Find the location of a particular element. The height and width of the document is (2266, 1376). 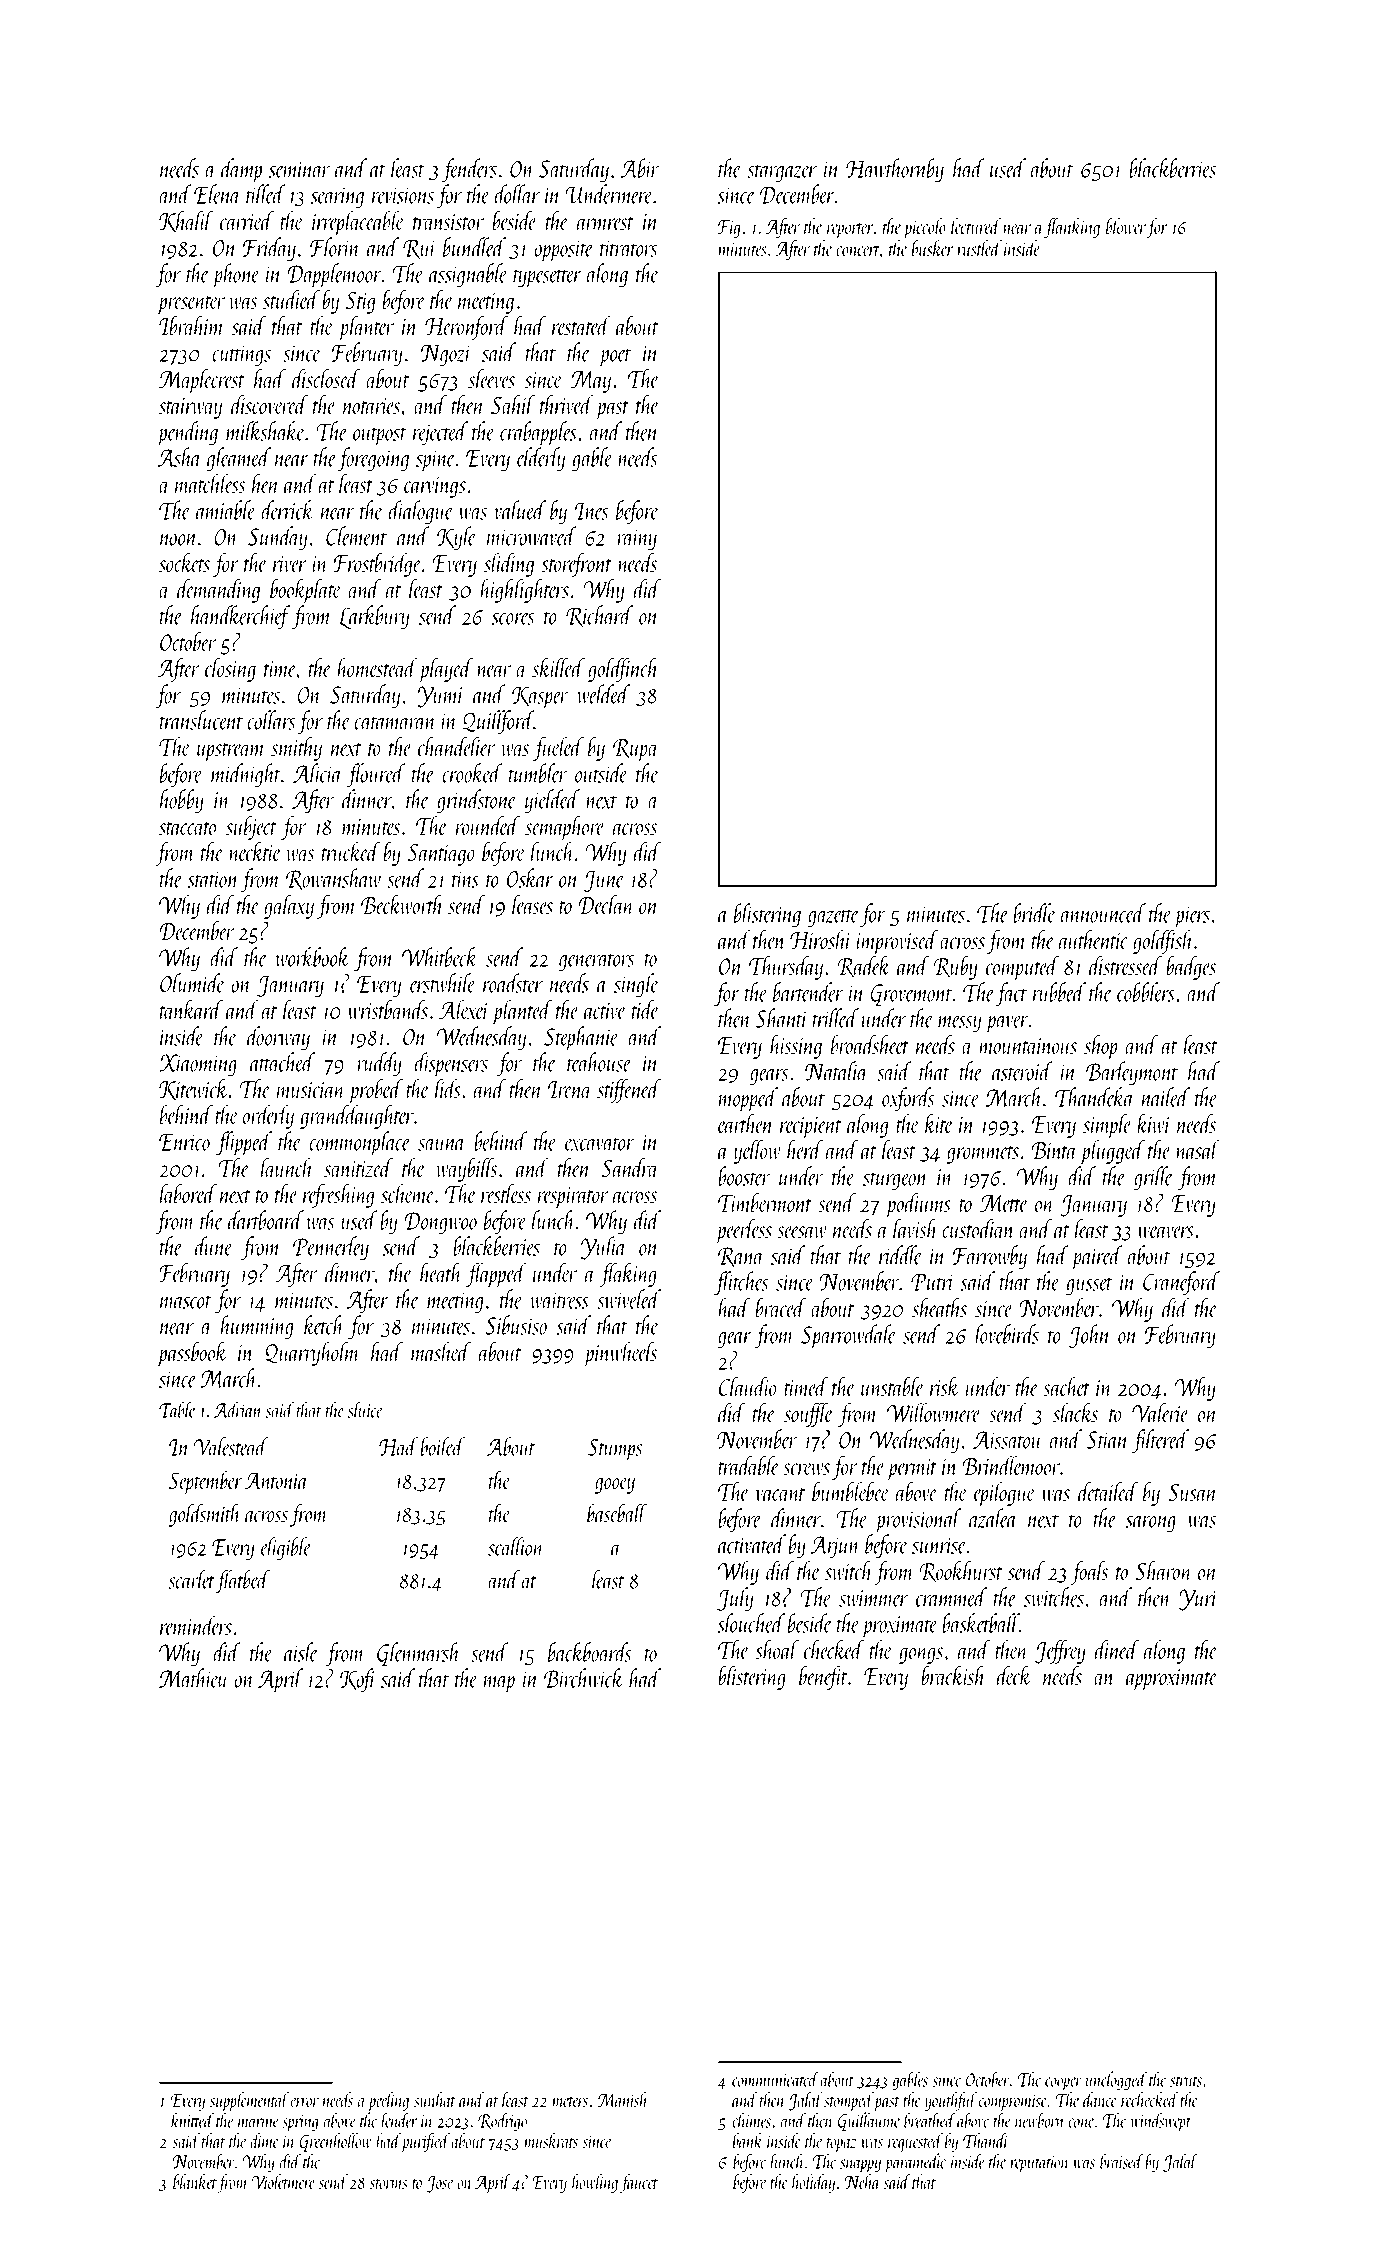

storms is located at coordinates (389, 2184).
